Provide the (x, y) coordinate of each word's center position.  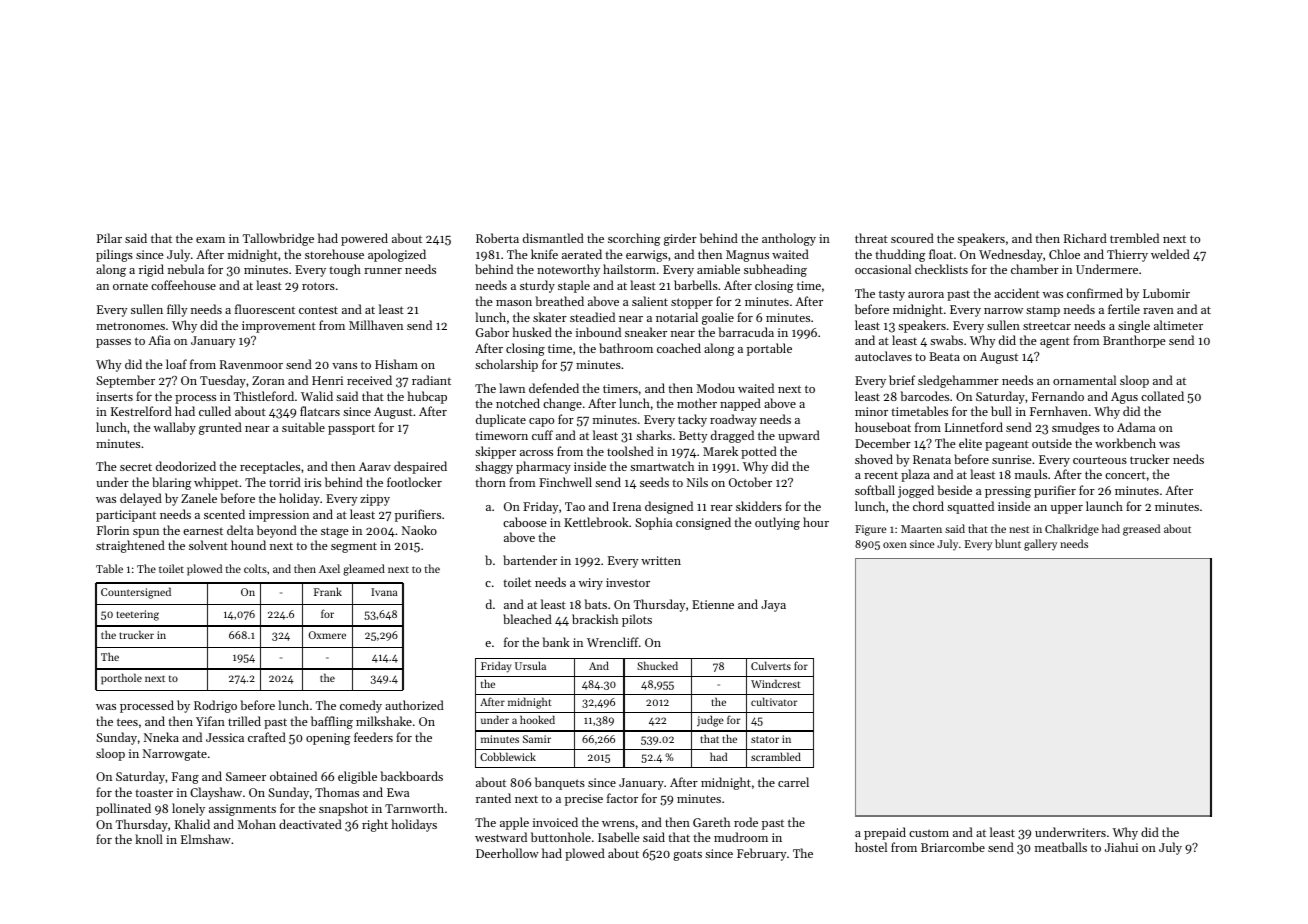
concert (1125, 475)
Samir (537, 739)
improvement (279, 327)
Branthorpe (1134, 341)
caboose (525, 522)
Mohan (256, 824)
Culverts (771, 665)
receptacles (270, 467)
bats (595, 604)
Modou (715, 388)
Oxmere (327, 635)
